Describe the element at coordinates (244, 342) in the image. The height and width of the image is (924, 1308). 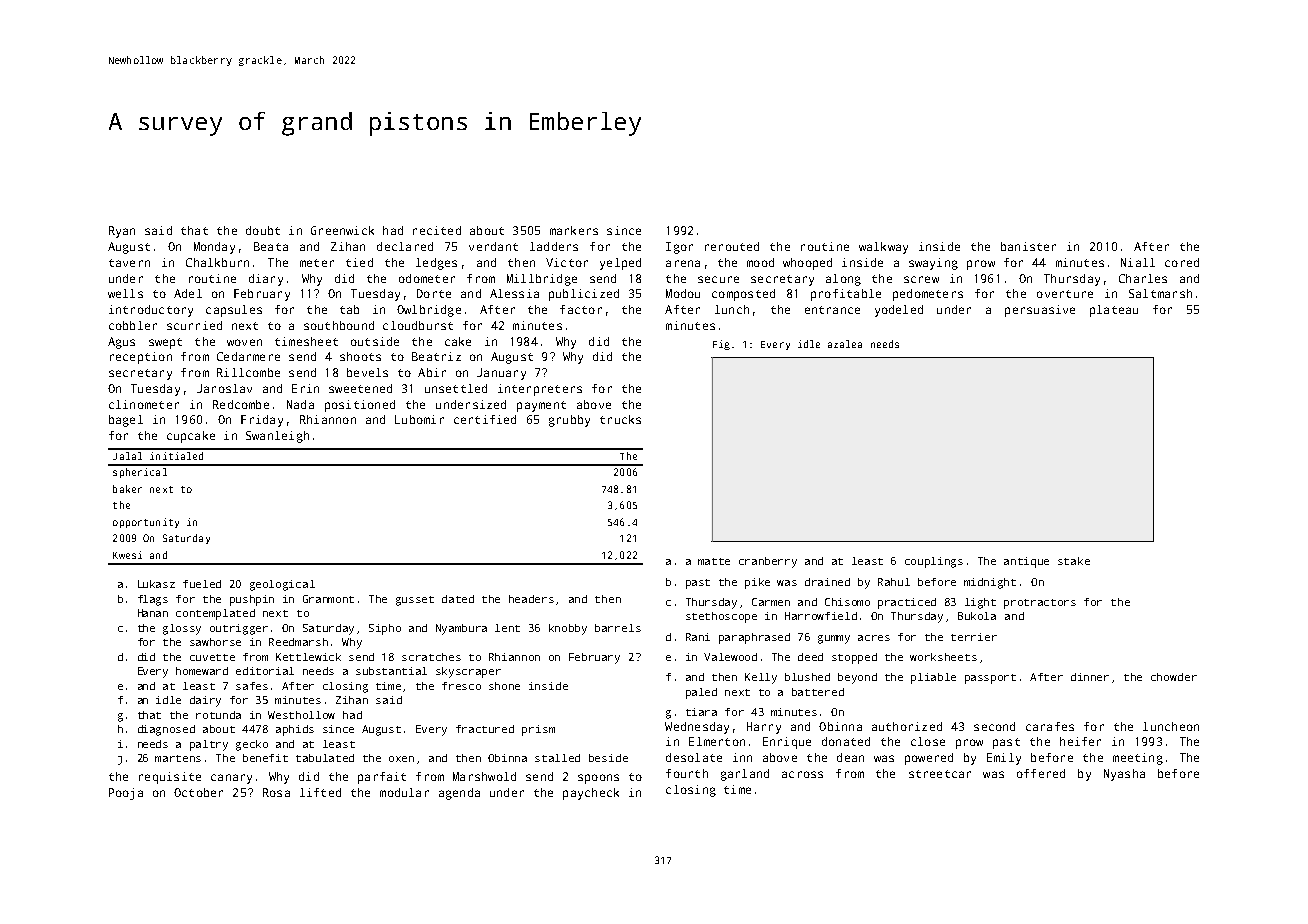
I see `woven` at that location.
